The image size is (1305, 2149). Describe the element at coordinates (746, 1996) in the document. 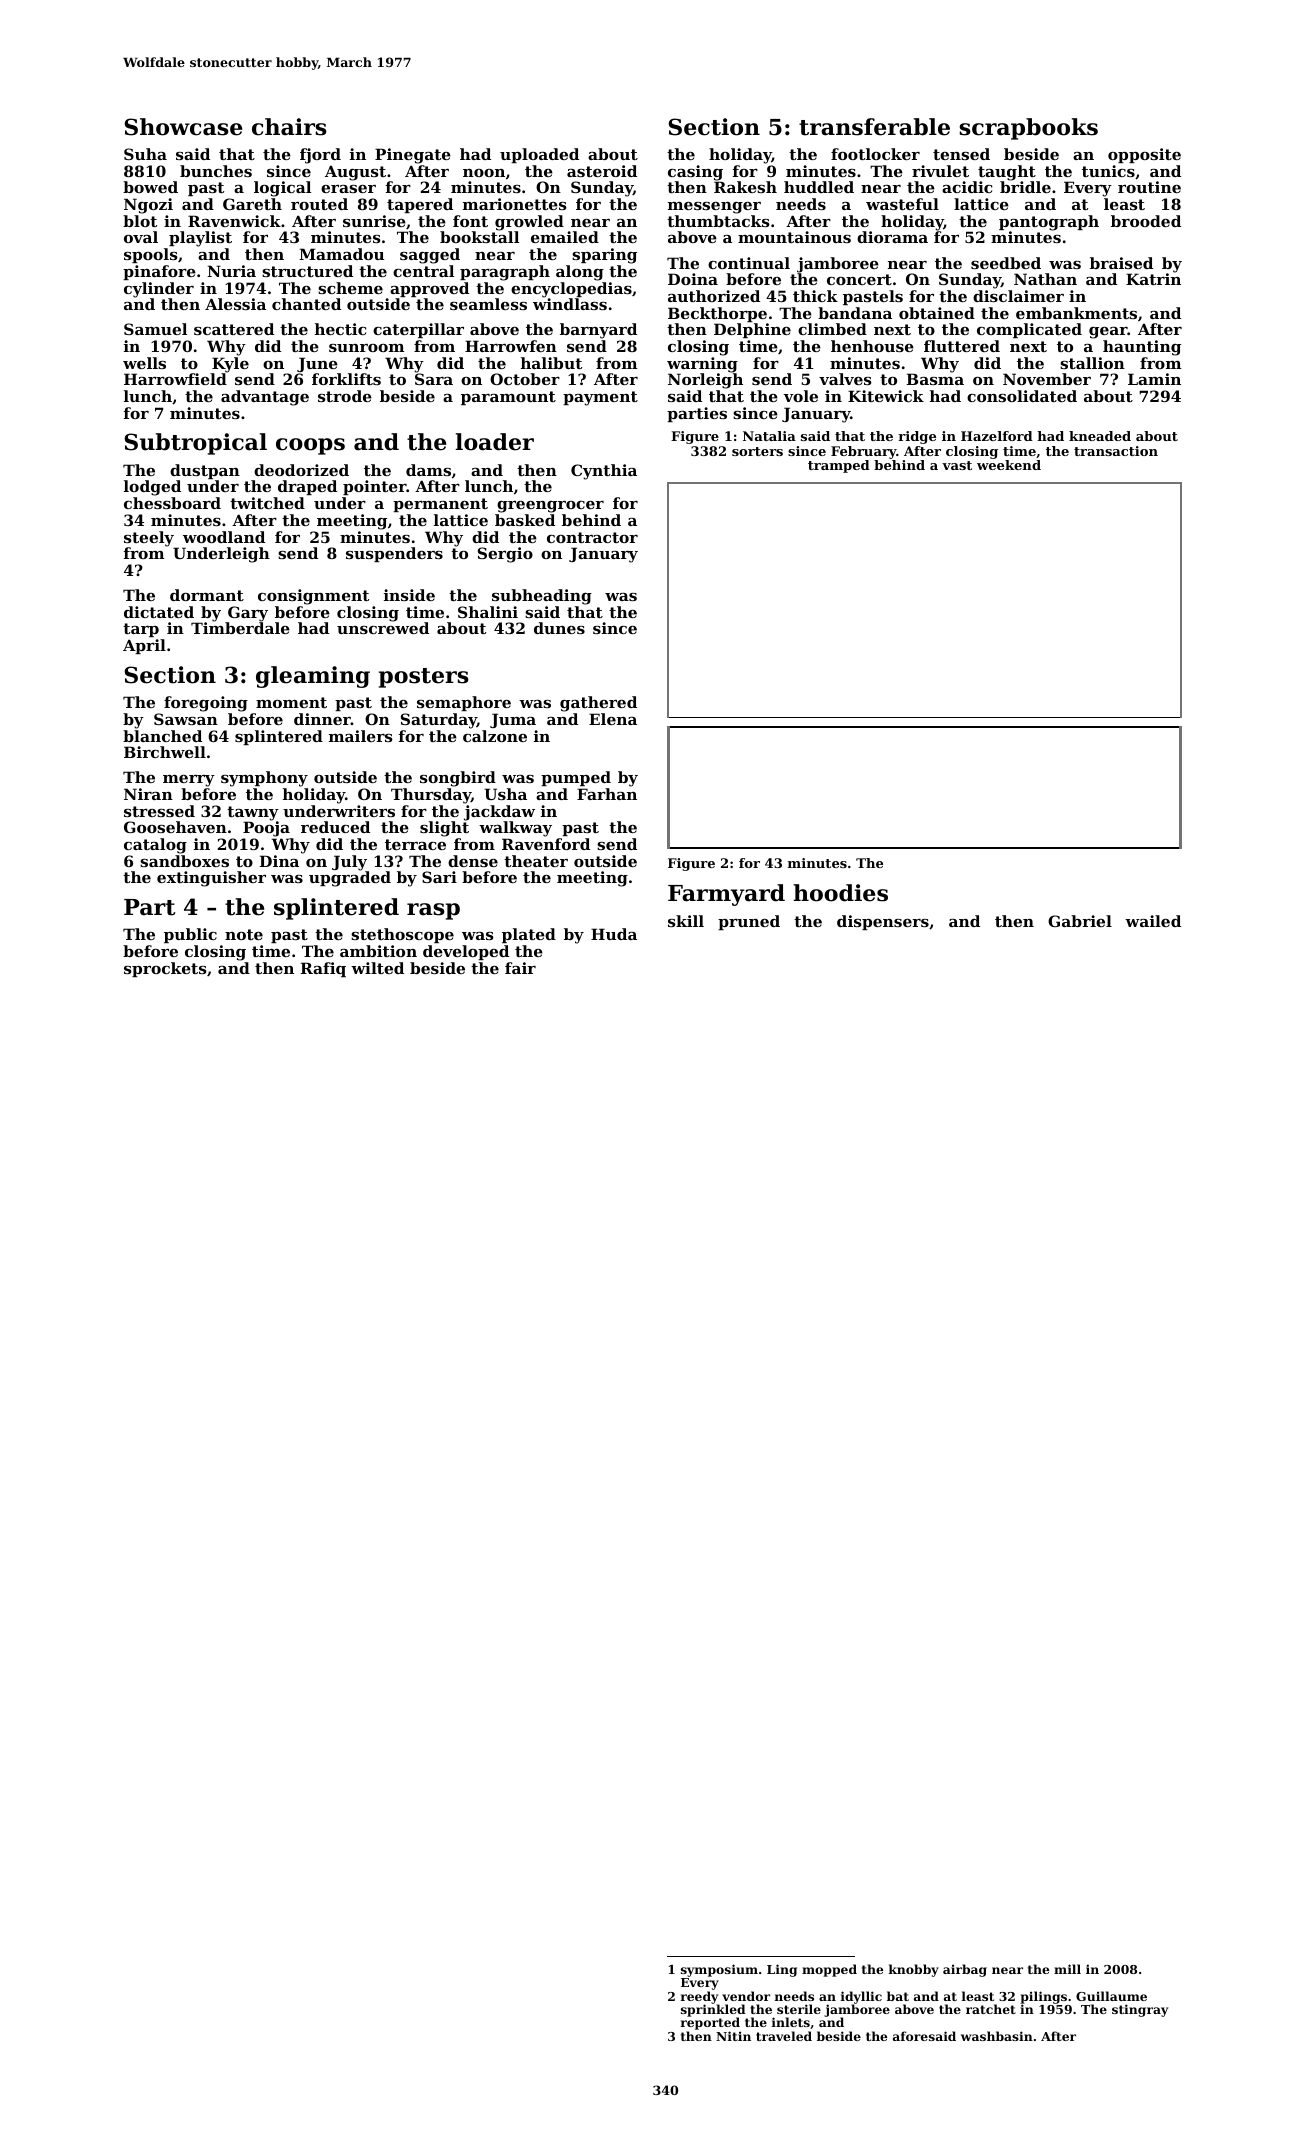

I see `vendor` at that location.
